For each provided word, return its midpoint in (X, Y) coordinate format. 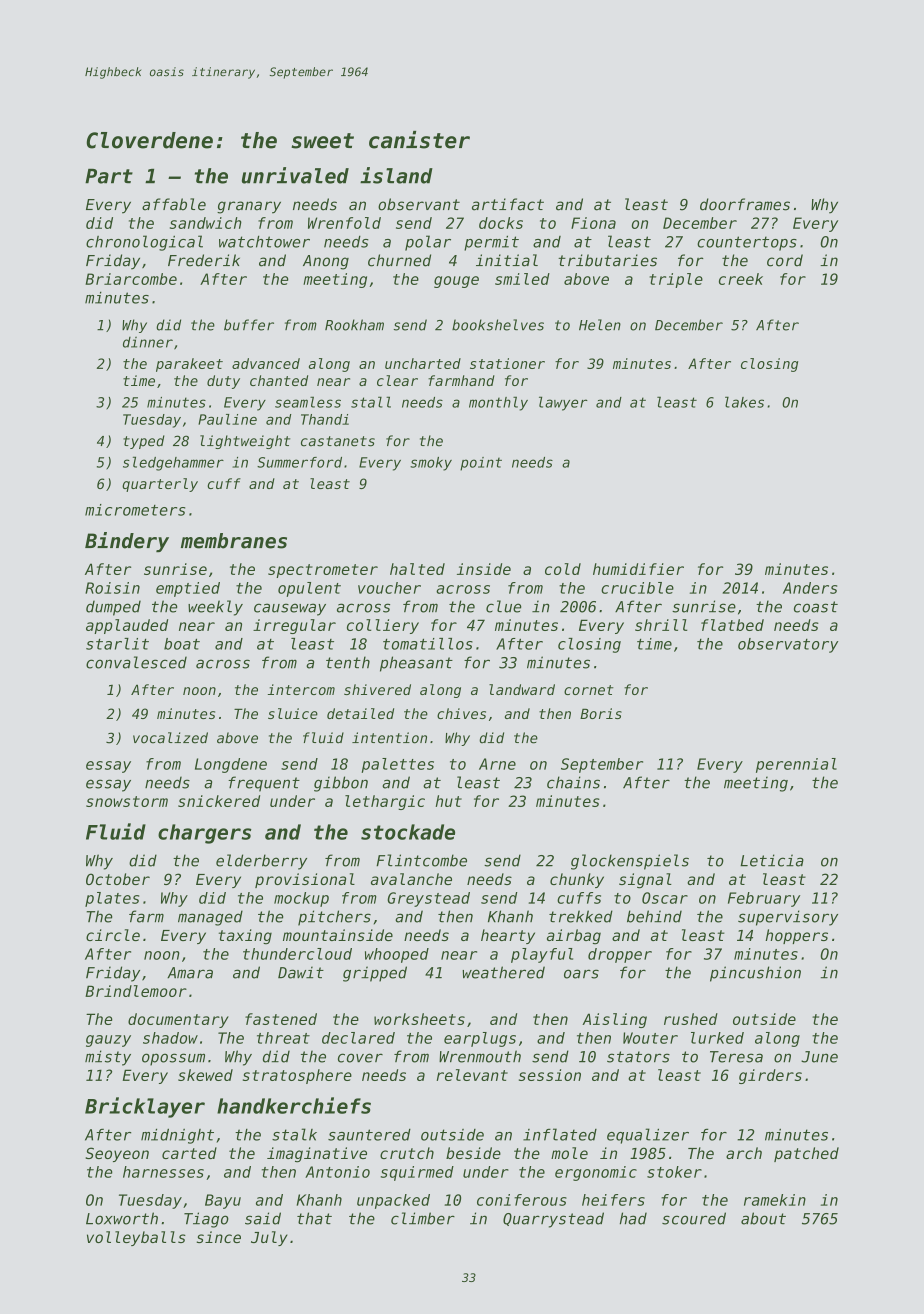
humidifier (638, 569)
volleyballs (136, 1238)
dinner (148, 342)
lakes (744, 402)
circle (113, 935)
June (819, 1057)
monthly (498, 403)
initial (507, 260)
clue (503, 606)
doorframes (745, 204)
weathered (503, 972)
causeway (290, 609)
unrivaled (295, 175)
